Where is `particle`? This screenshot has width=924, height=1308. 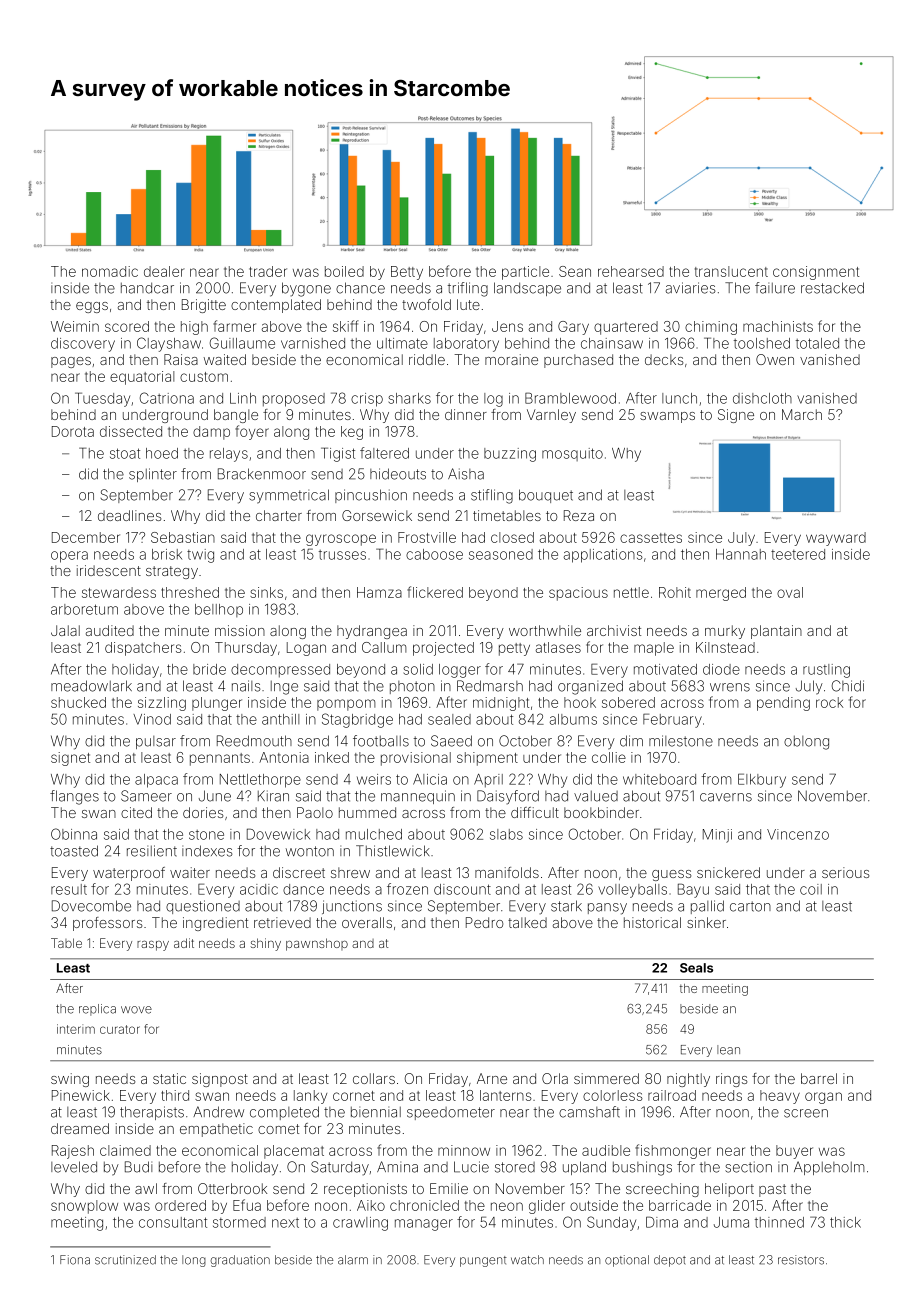
particle is located at coordinates (525, 273).
